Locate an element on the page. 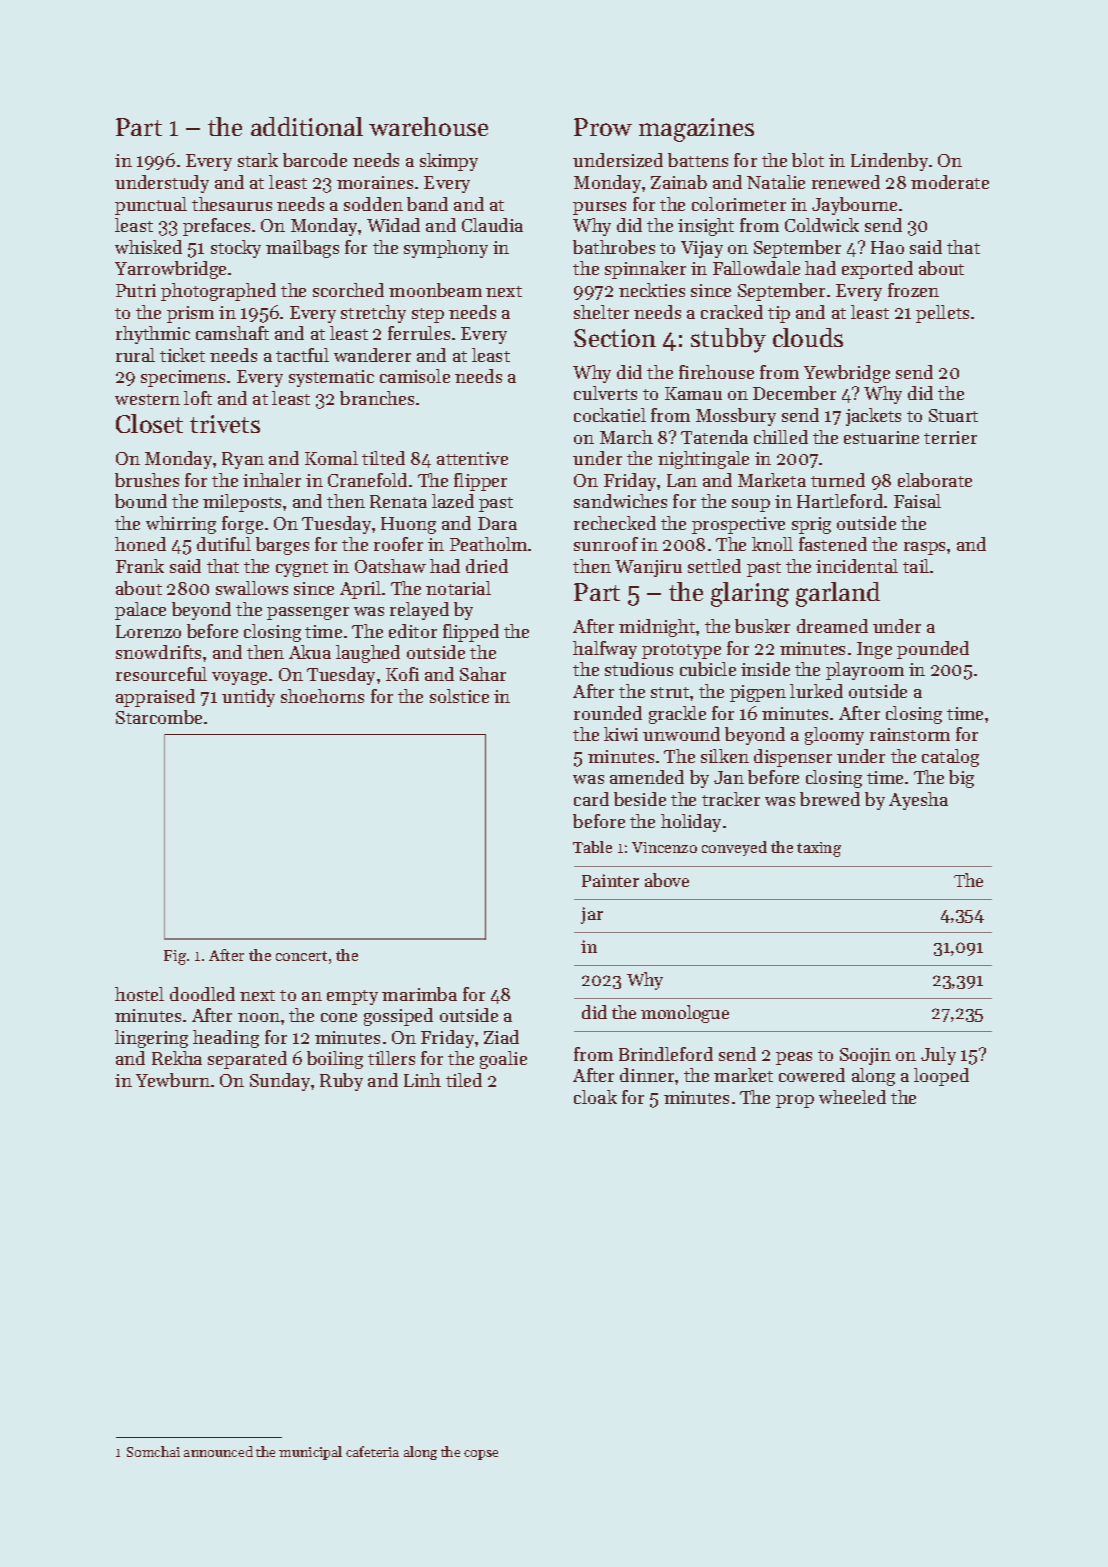  Putri is located at coordinates (136, 290).
